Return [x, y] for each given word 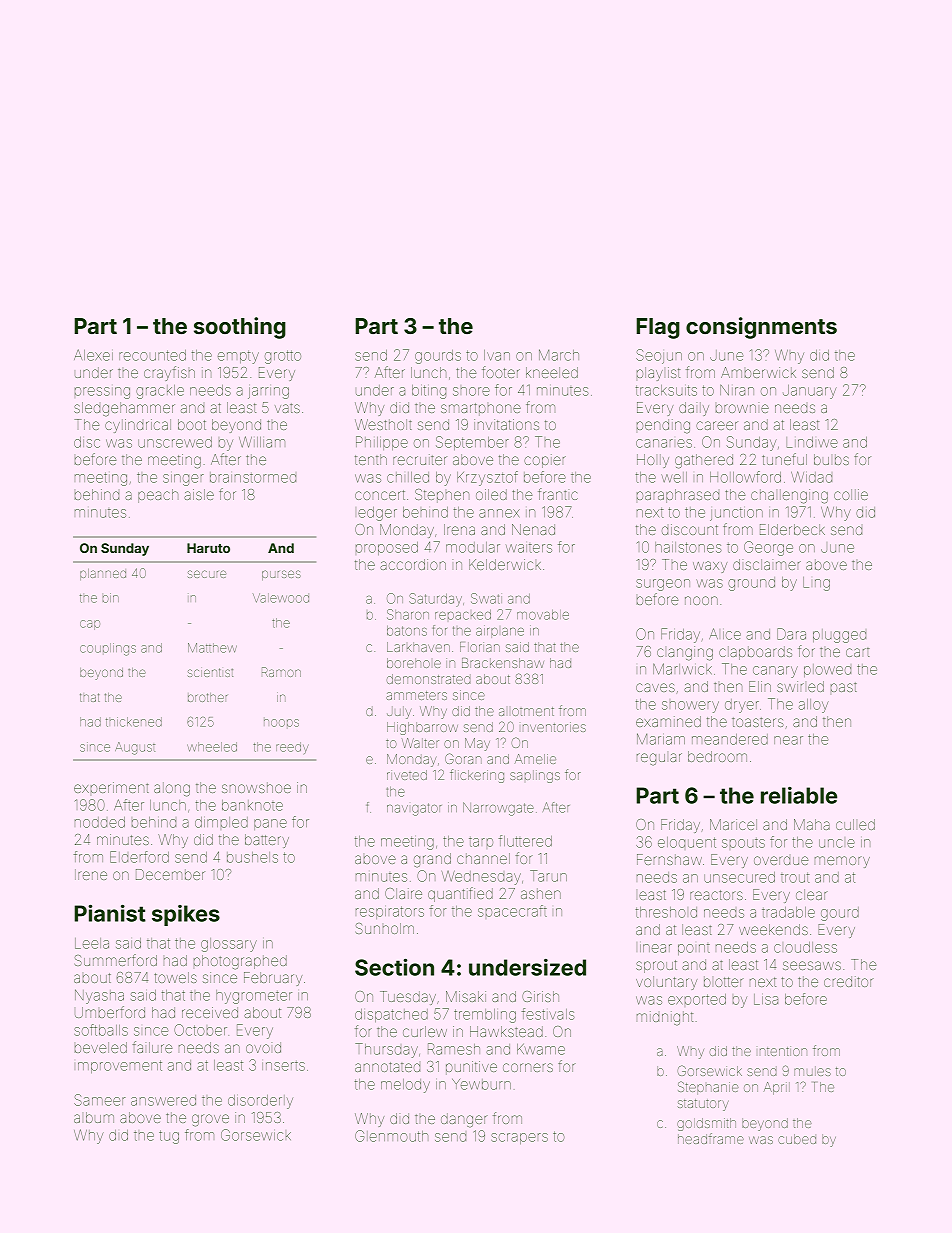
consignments [761, 328]
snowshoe [256, 787]
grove [210, 1120]
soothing [240, 328]
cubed [797, 1139]
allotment [526, 711]
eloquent [687, 842]
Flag [658, 328]
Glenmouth [391, 1136]
